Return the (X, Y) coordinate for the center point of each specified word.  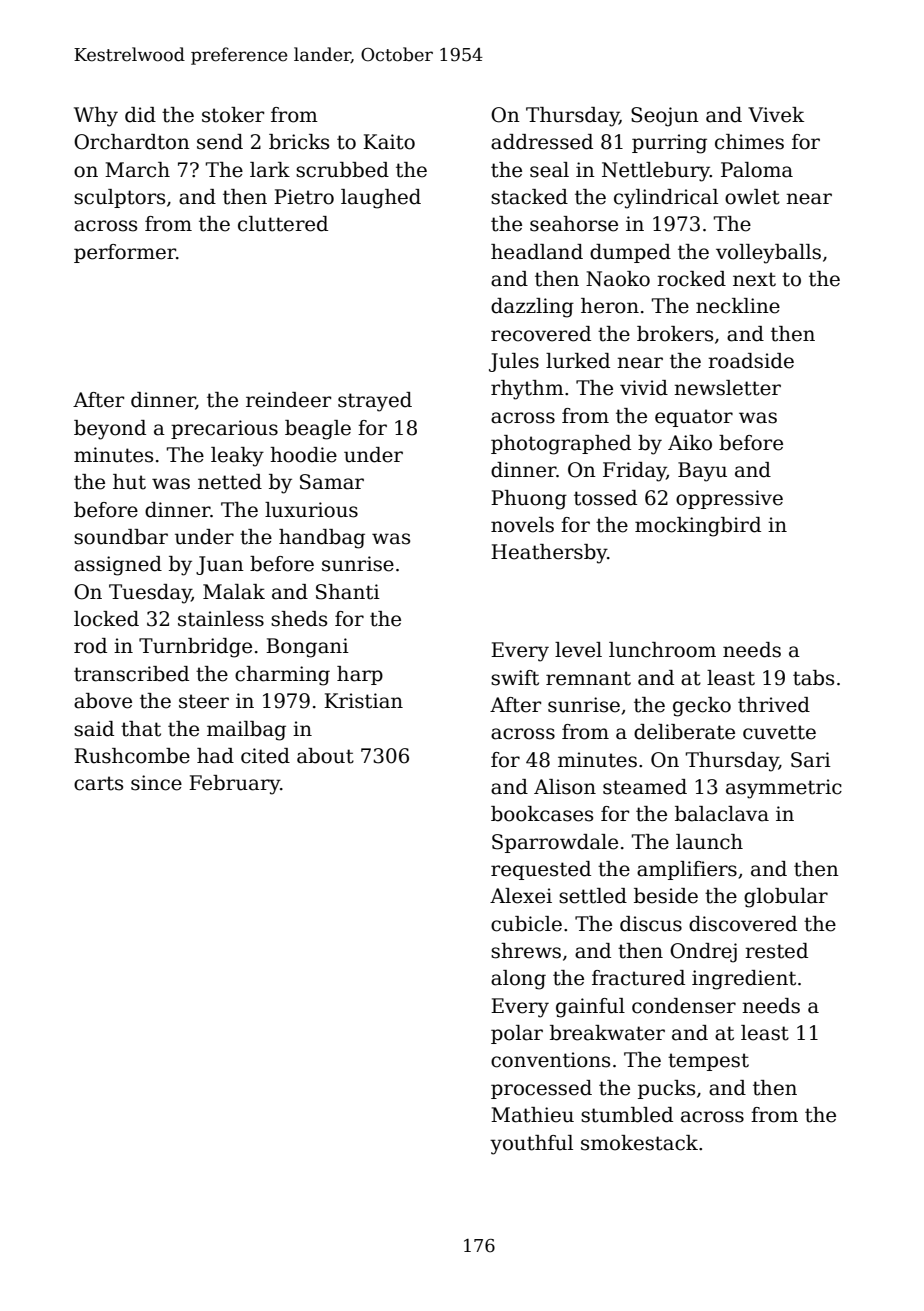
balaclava (722, 814)
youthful (531, 1145)
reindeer (288, 400)
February (234, 785)
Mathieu (532, 1115)
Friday (635, 472)
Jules (514, 362)
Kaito (389, 142)
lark (270, 170)
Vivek (776, 115)
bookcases (542, 814)
